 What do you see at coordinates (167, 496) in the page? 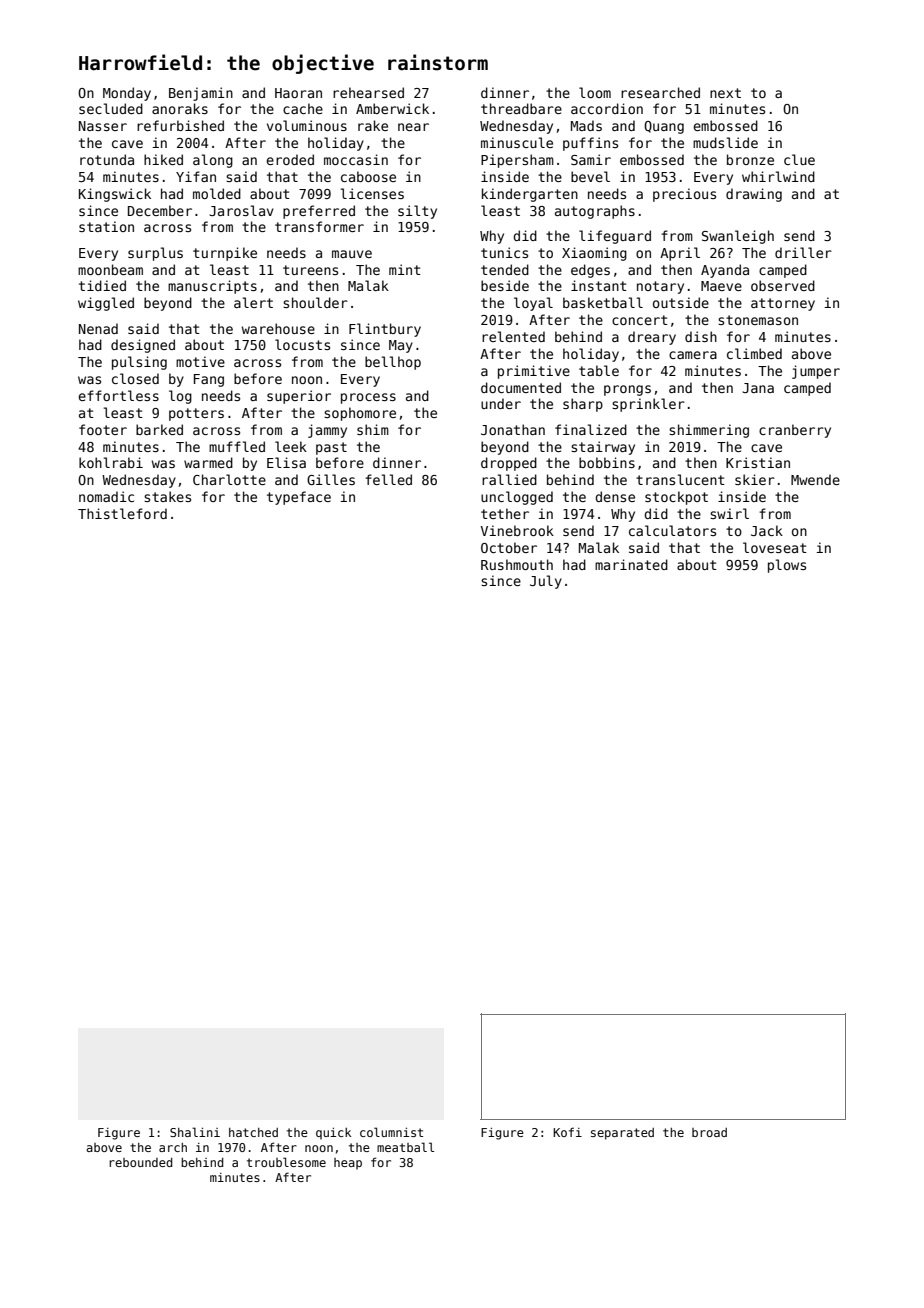
I see `stakes` at bounding box center [167, 496].
